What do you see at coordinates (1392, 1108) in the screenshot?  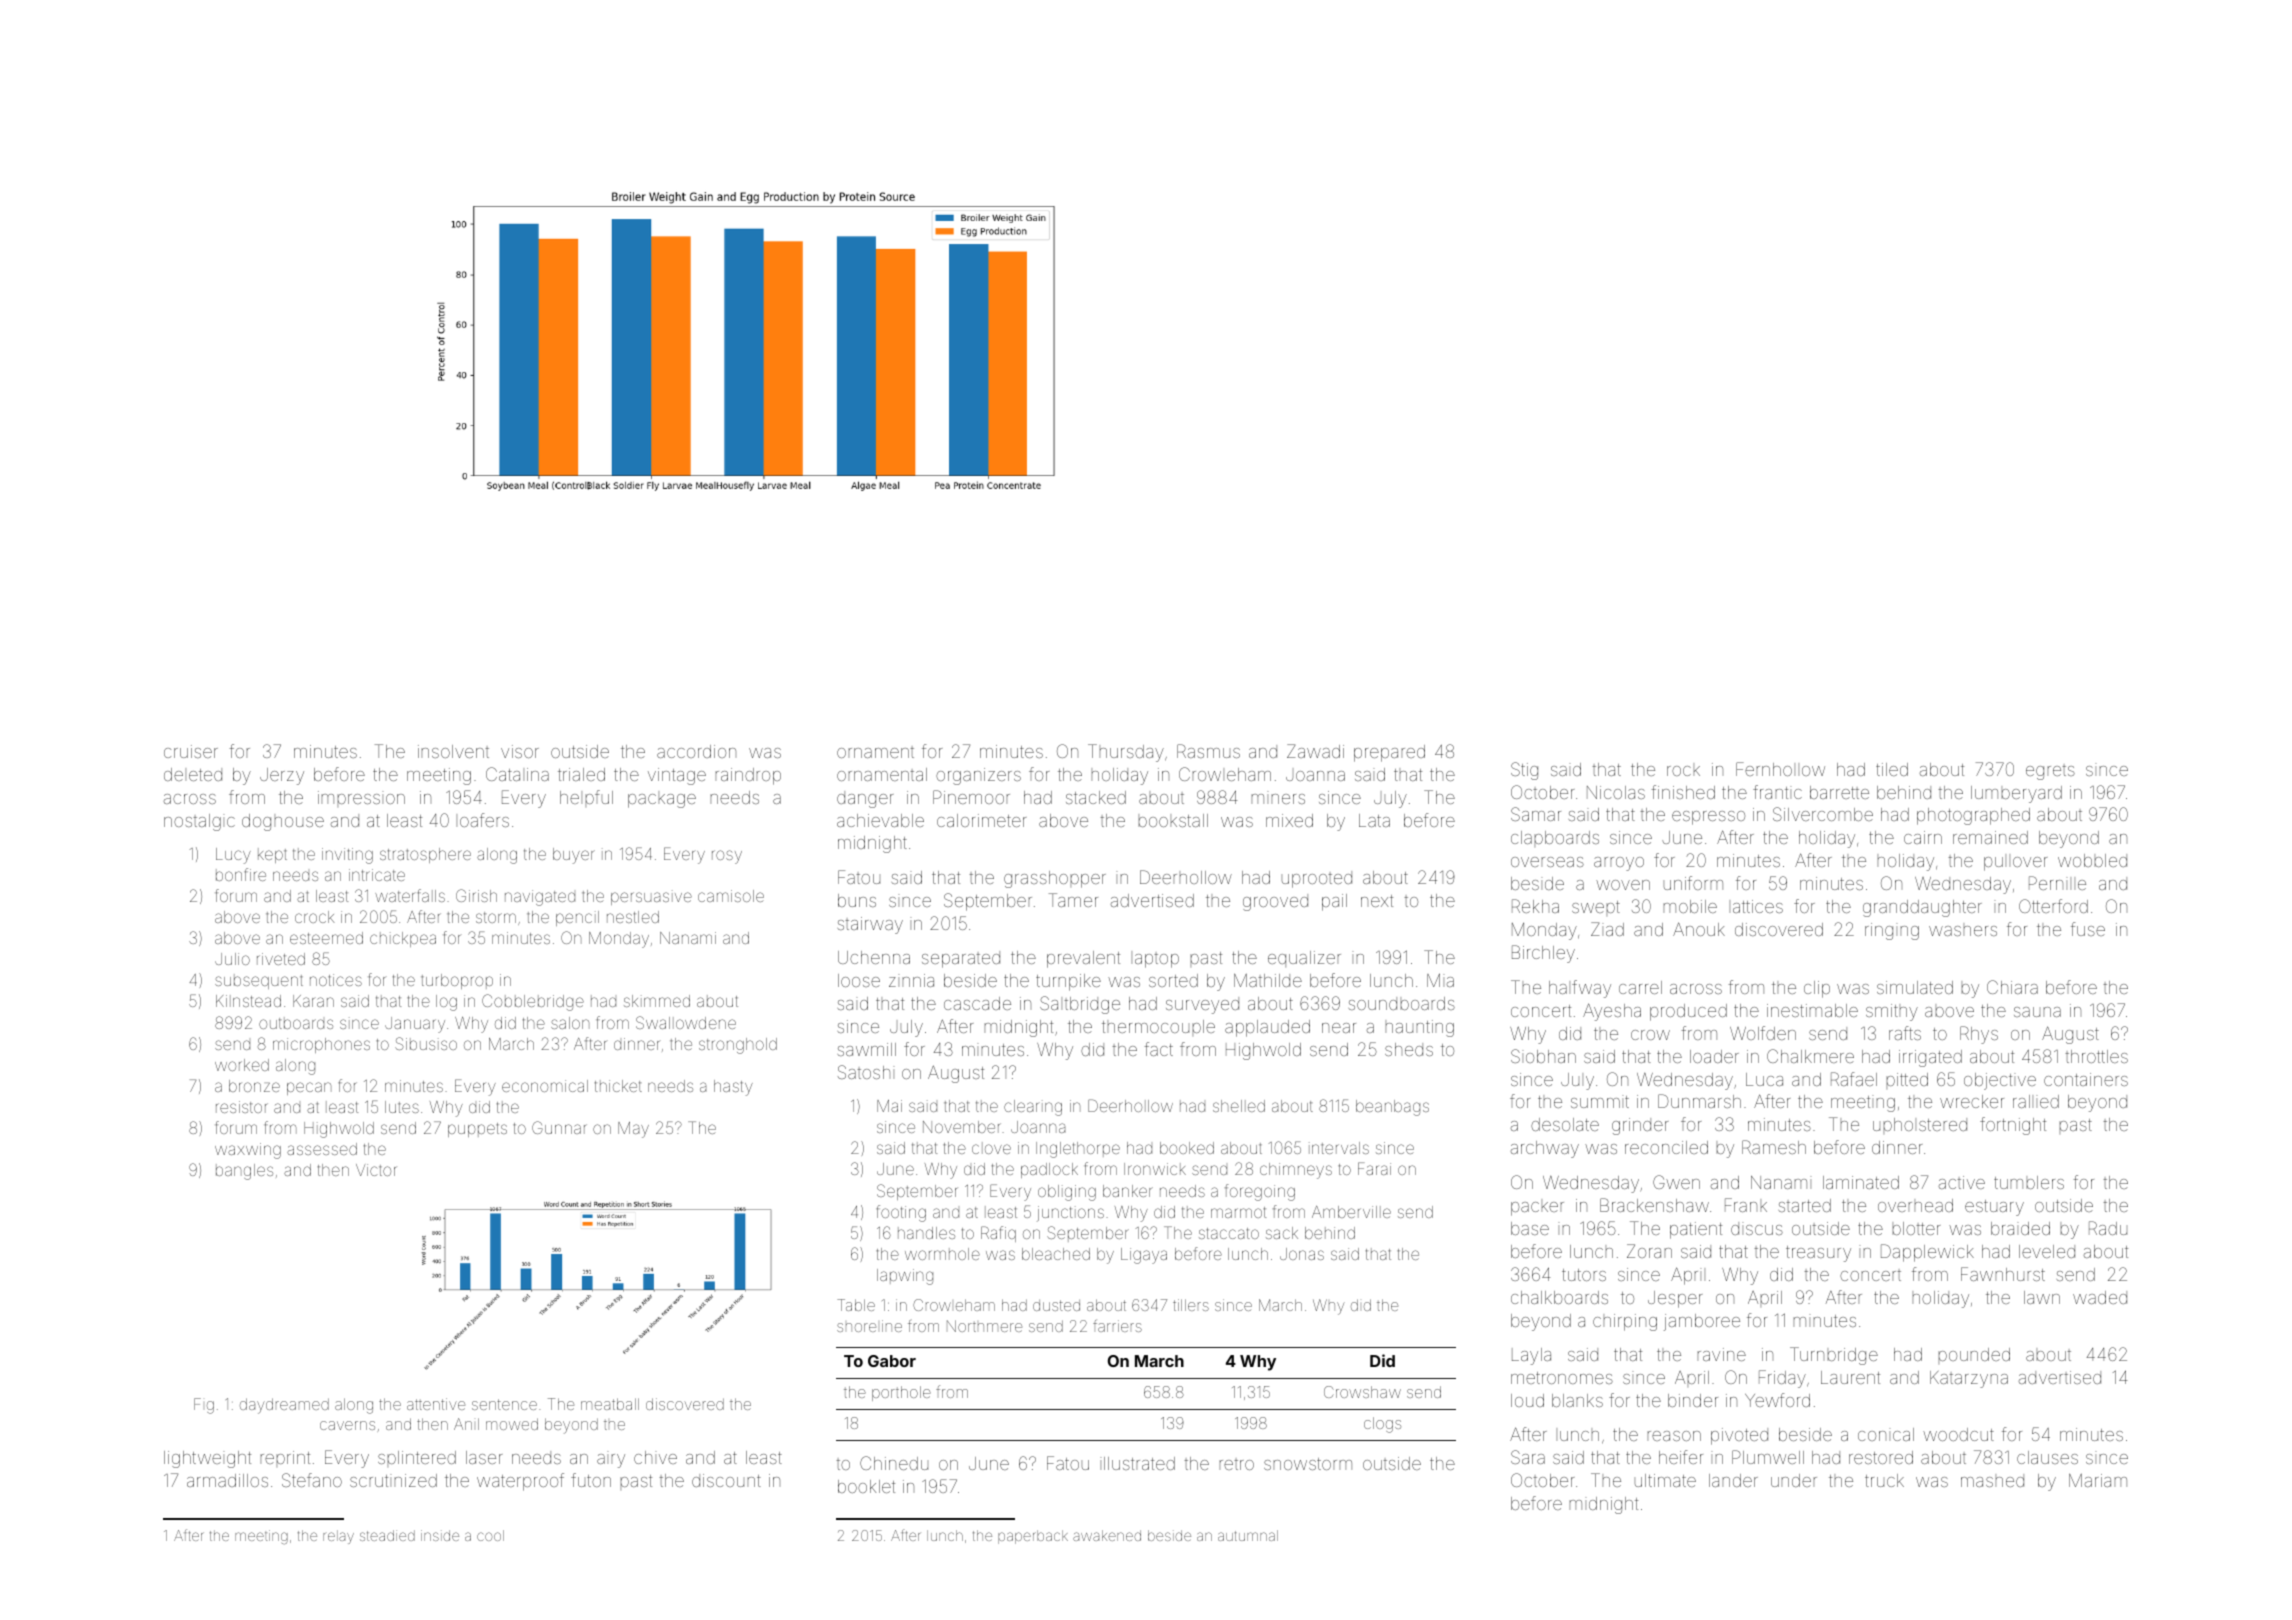 I see `beanbags` at bounding box center [1392, 1108].
